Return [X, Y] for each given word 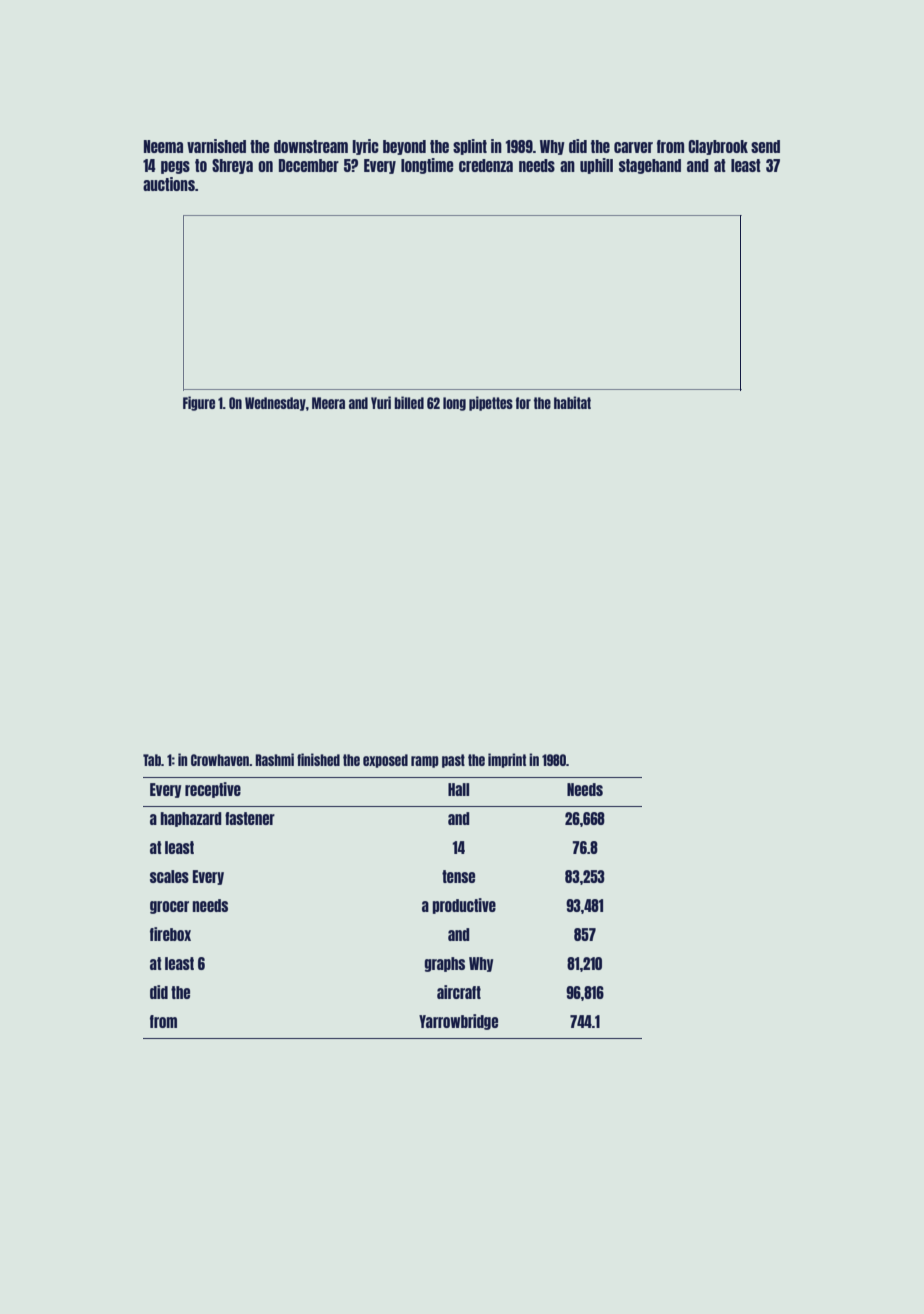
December [309, 165]
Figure [199, 403]
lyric [365, 147]
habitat [572, 402]
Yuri [381, 402]
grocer [169, 907]
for [523, 403]
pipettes [491, 403]
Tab [152, 760]
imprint [507, 760]
